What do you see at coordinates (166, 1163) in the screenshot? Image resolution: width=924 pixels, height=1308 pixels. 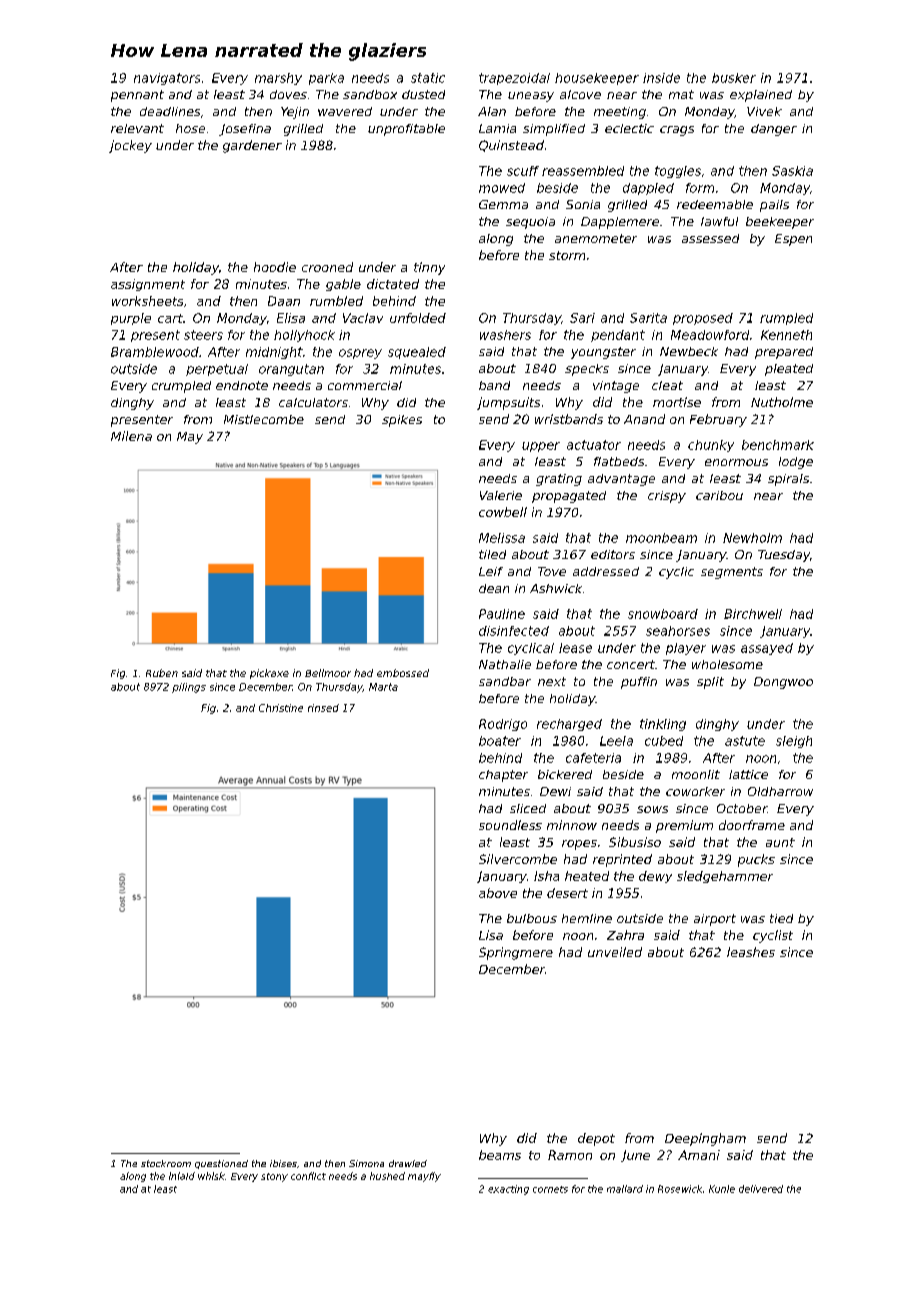 I see `stockroom` at bounding box center [166, 1163].
